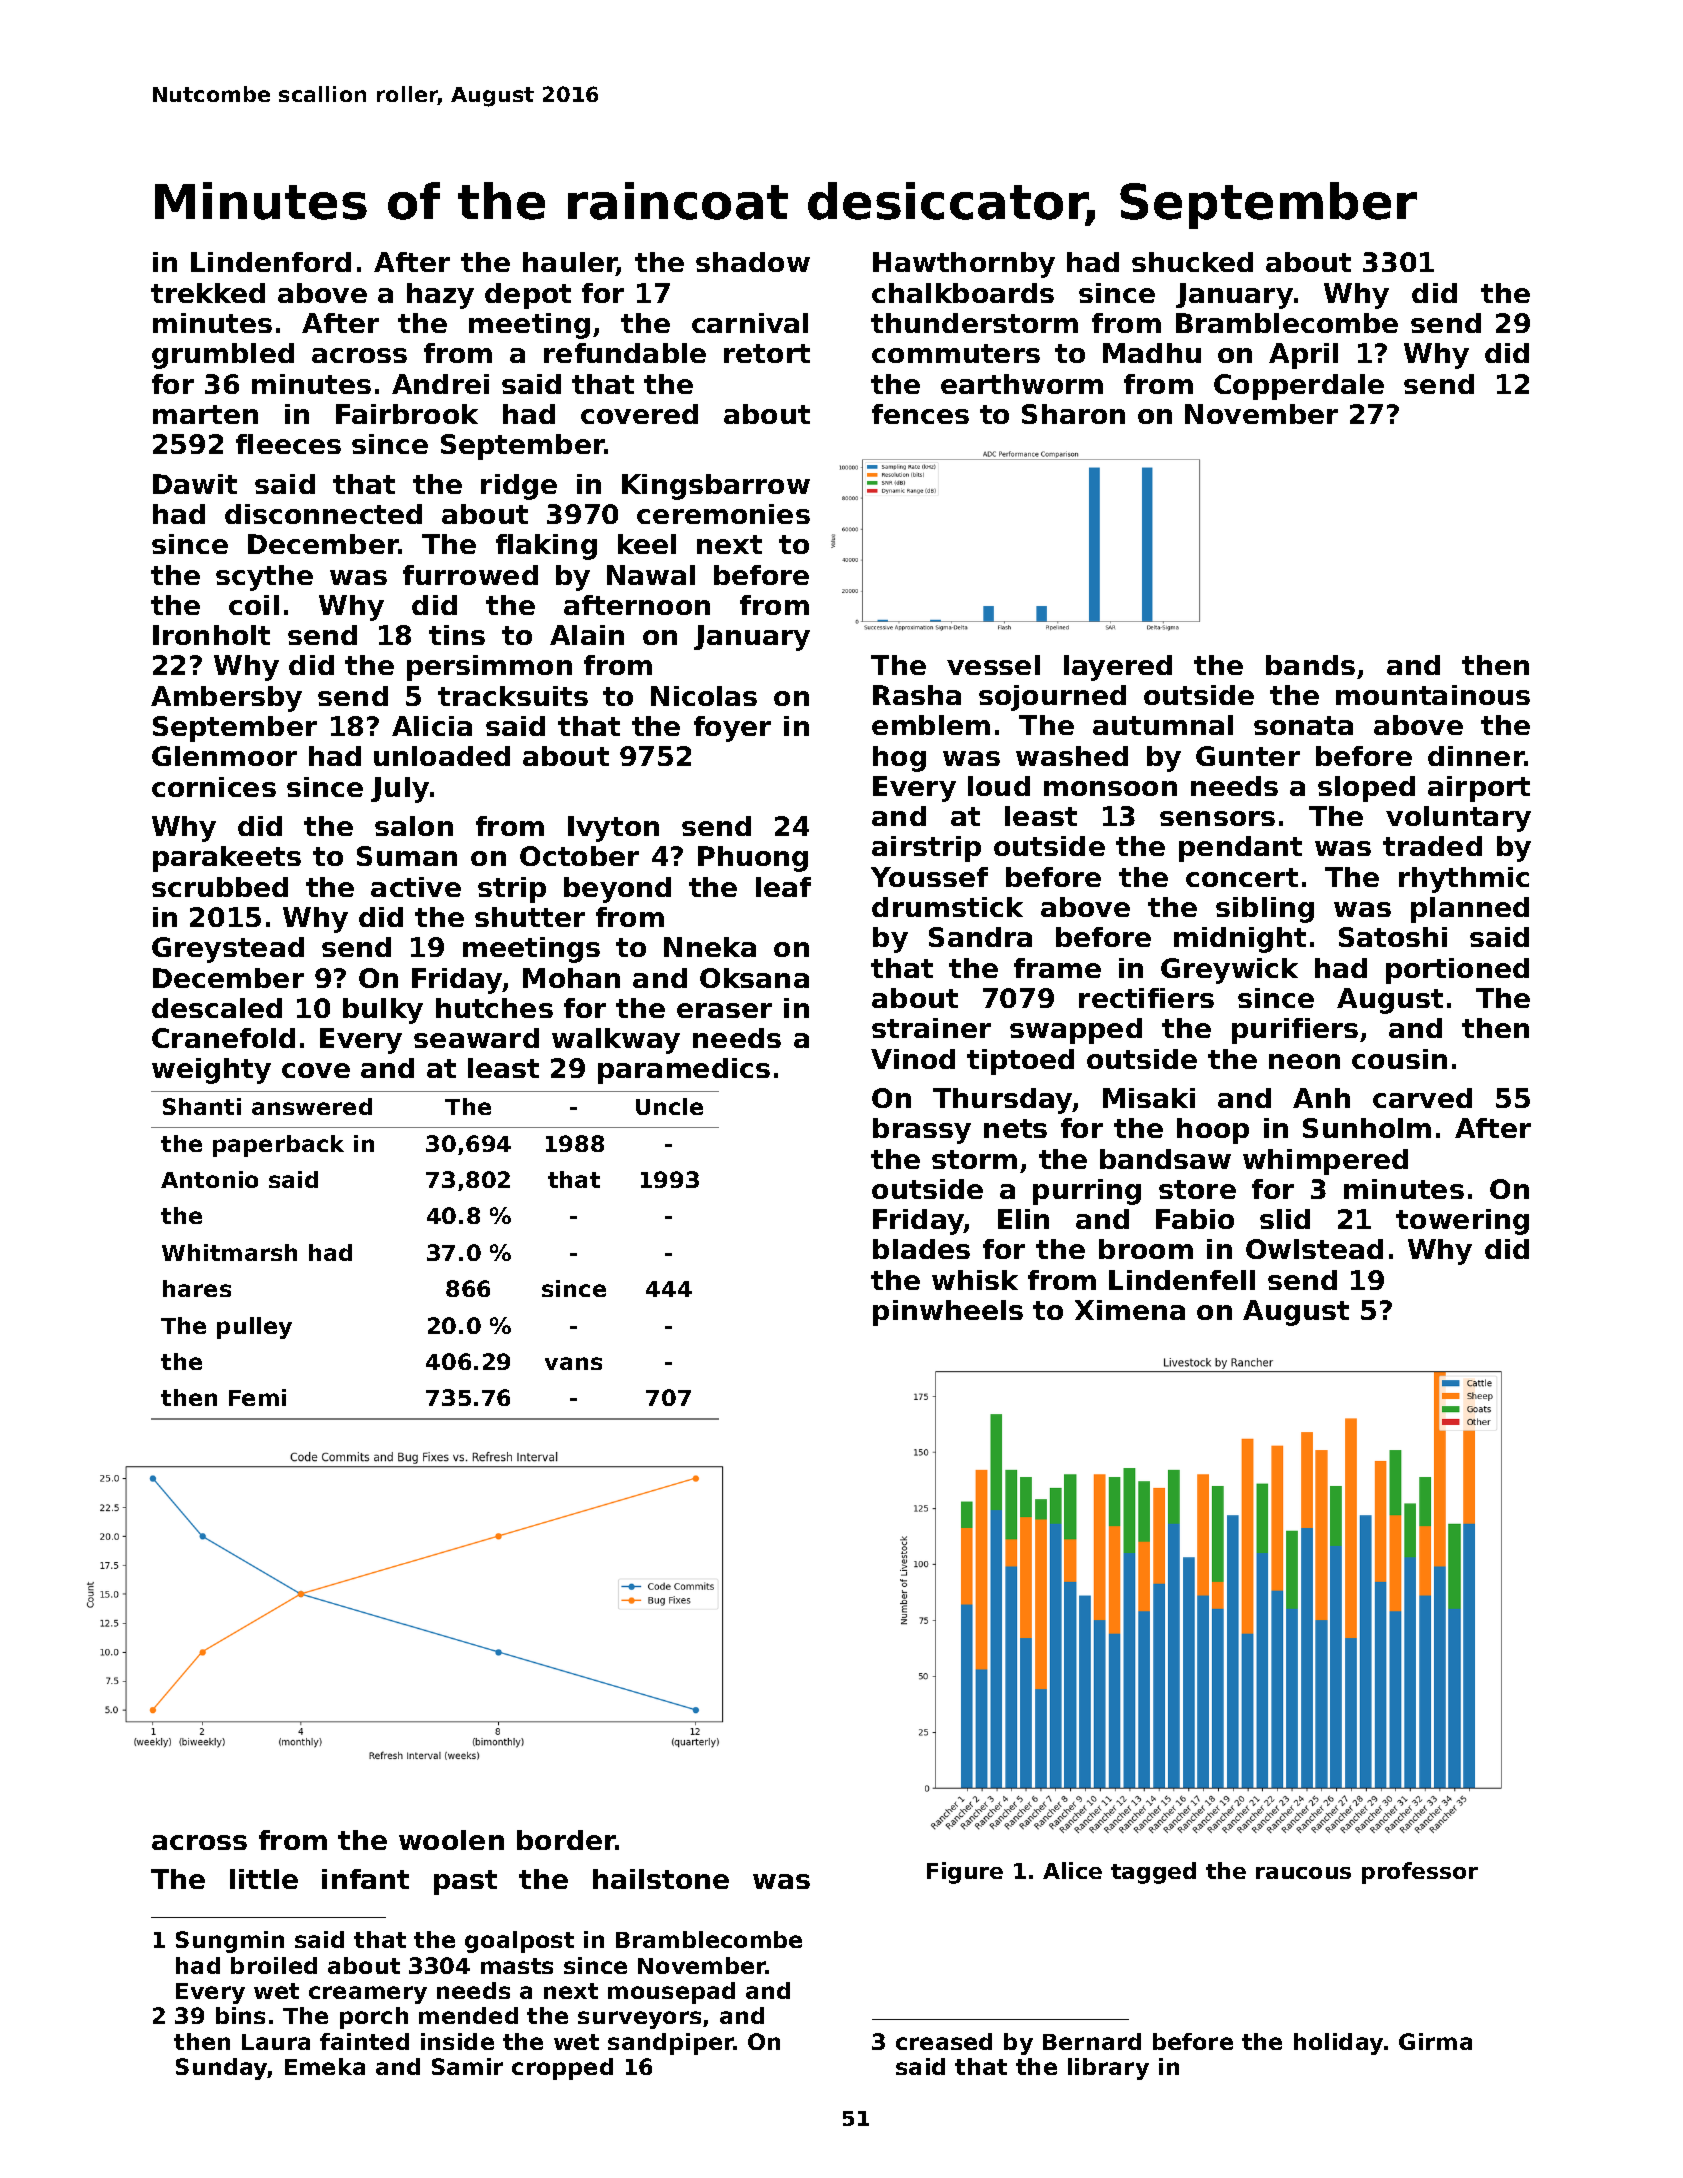 This screenshot has height=2178, width=1683. I want to click on Owlstead, so click(1314, 1249).
